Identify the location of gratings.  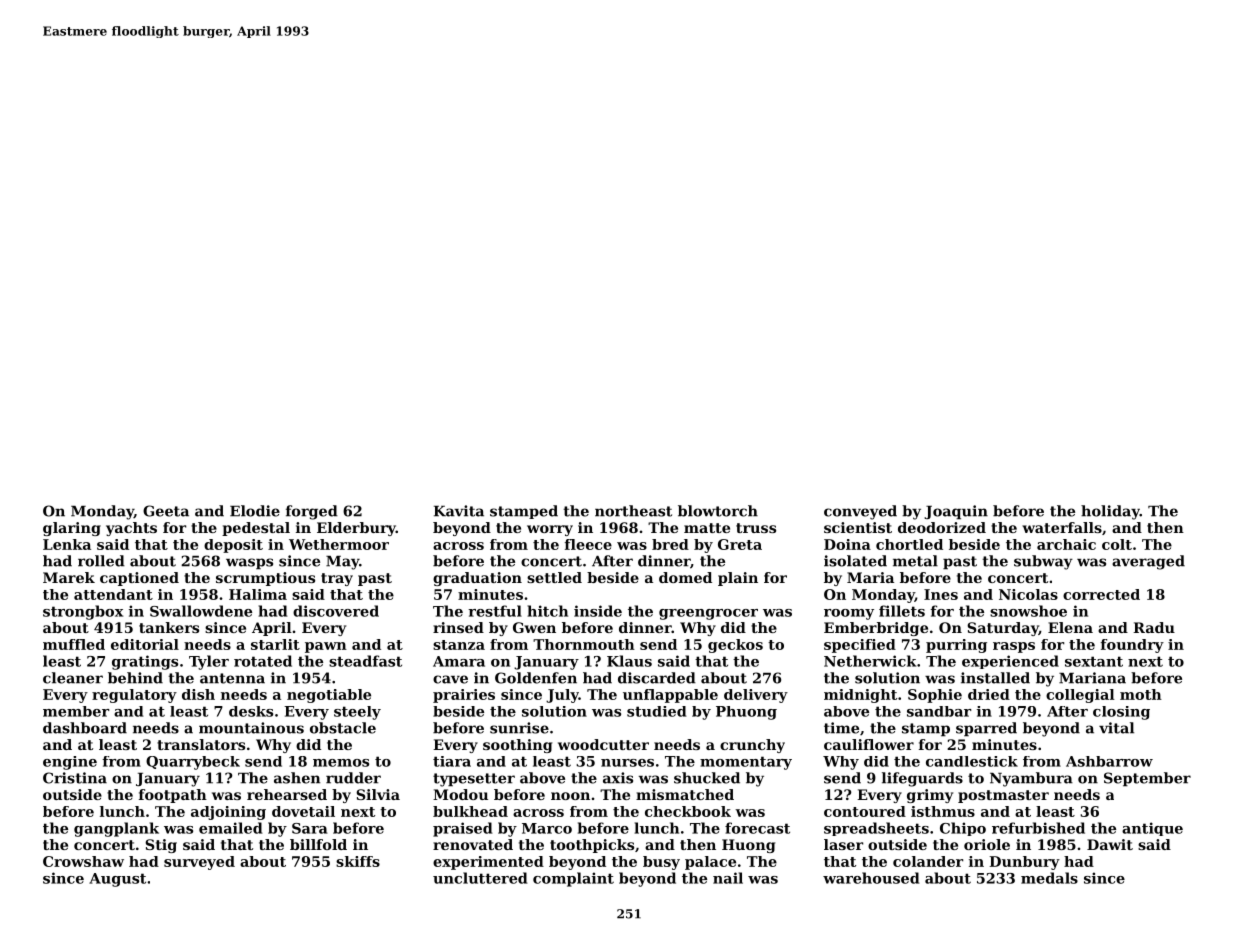
(145, 662).
